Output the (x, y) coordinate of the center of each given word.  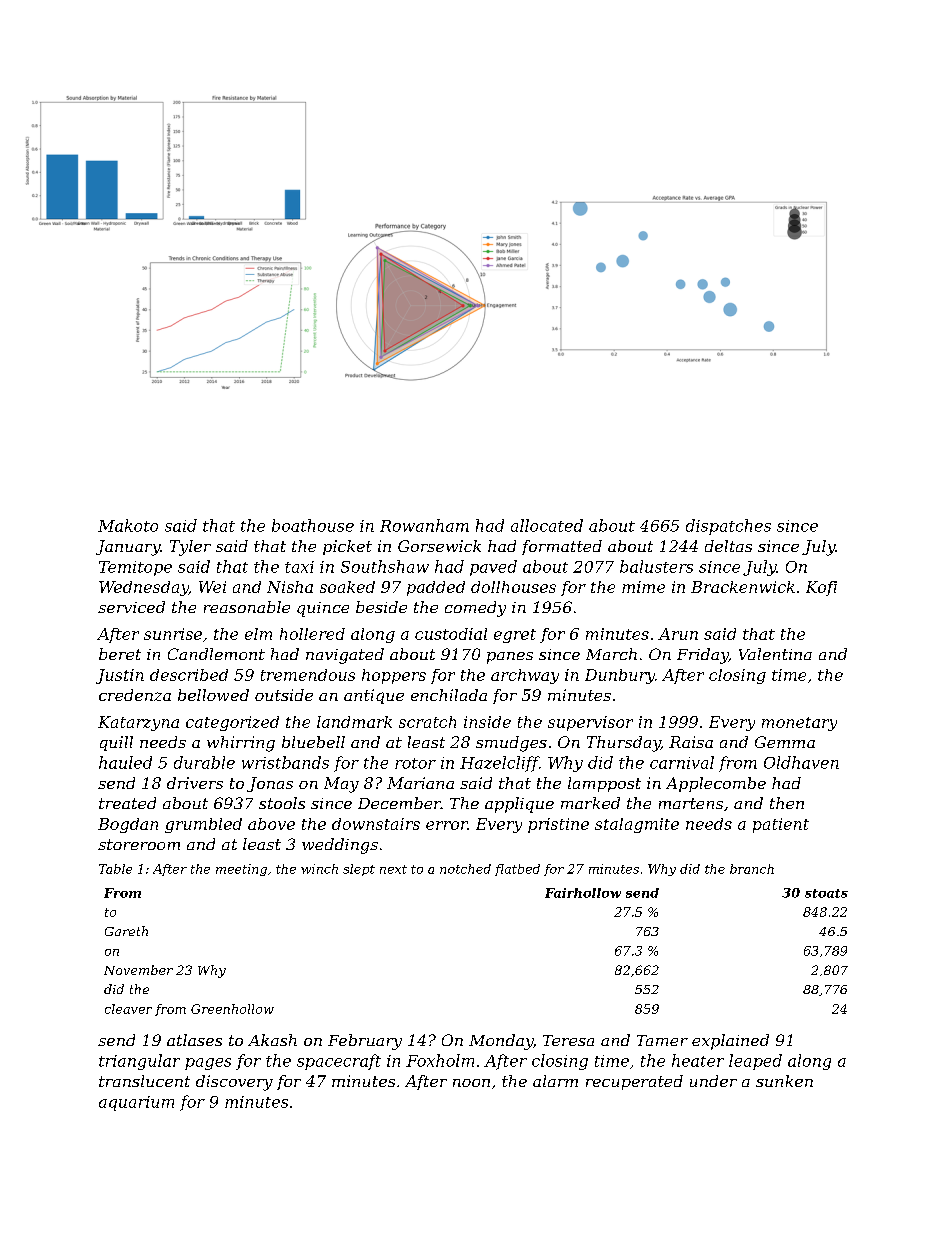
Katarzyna (138, 723)
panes (510, 658)
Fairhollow (583, 893)
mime (643, 587)
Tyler (190, 548)
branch (752, 869)
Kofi (821, 588)
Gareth (126, 931)
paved (493, 568)
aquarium (136, 1103)
